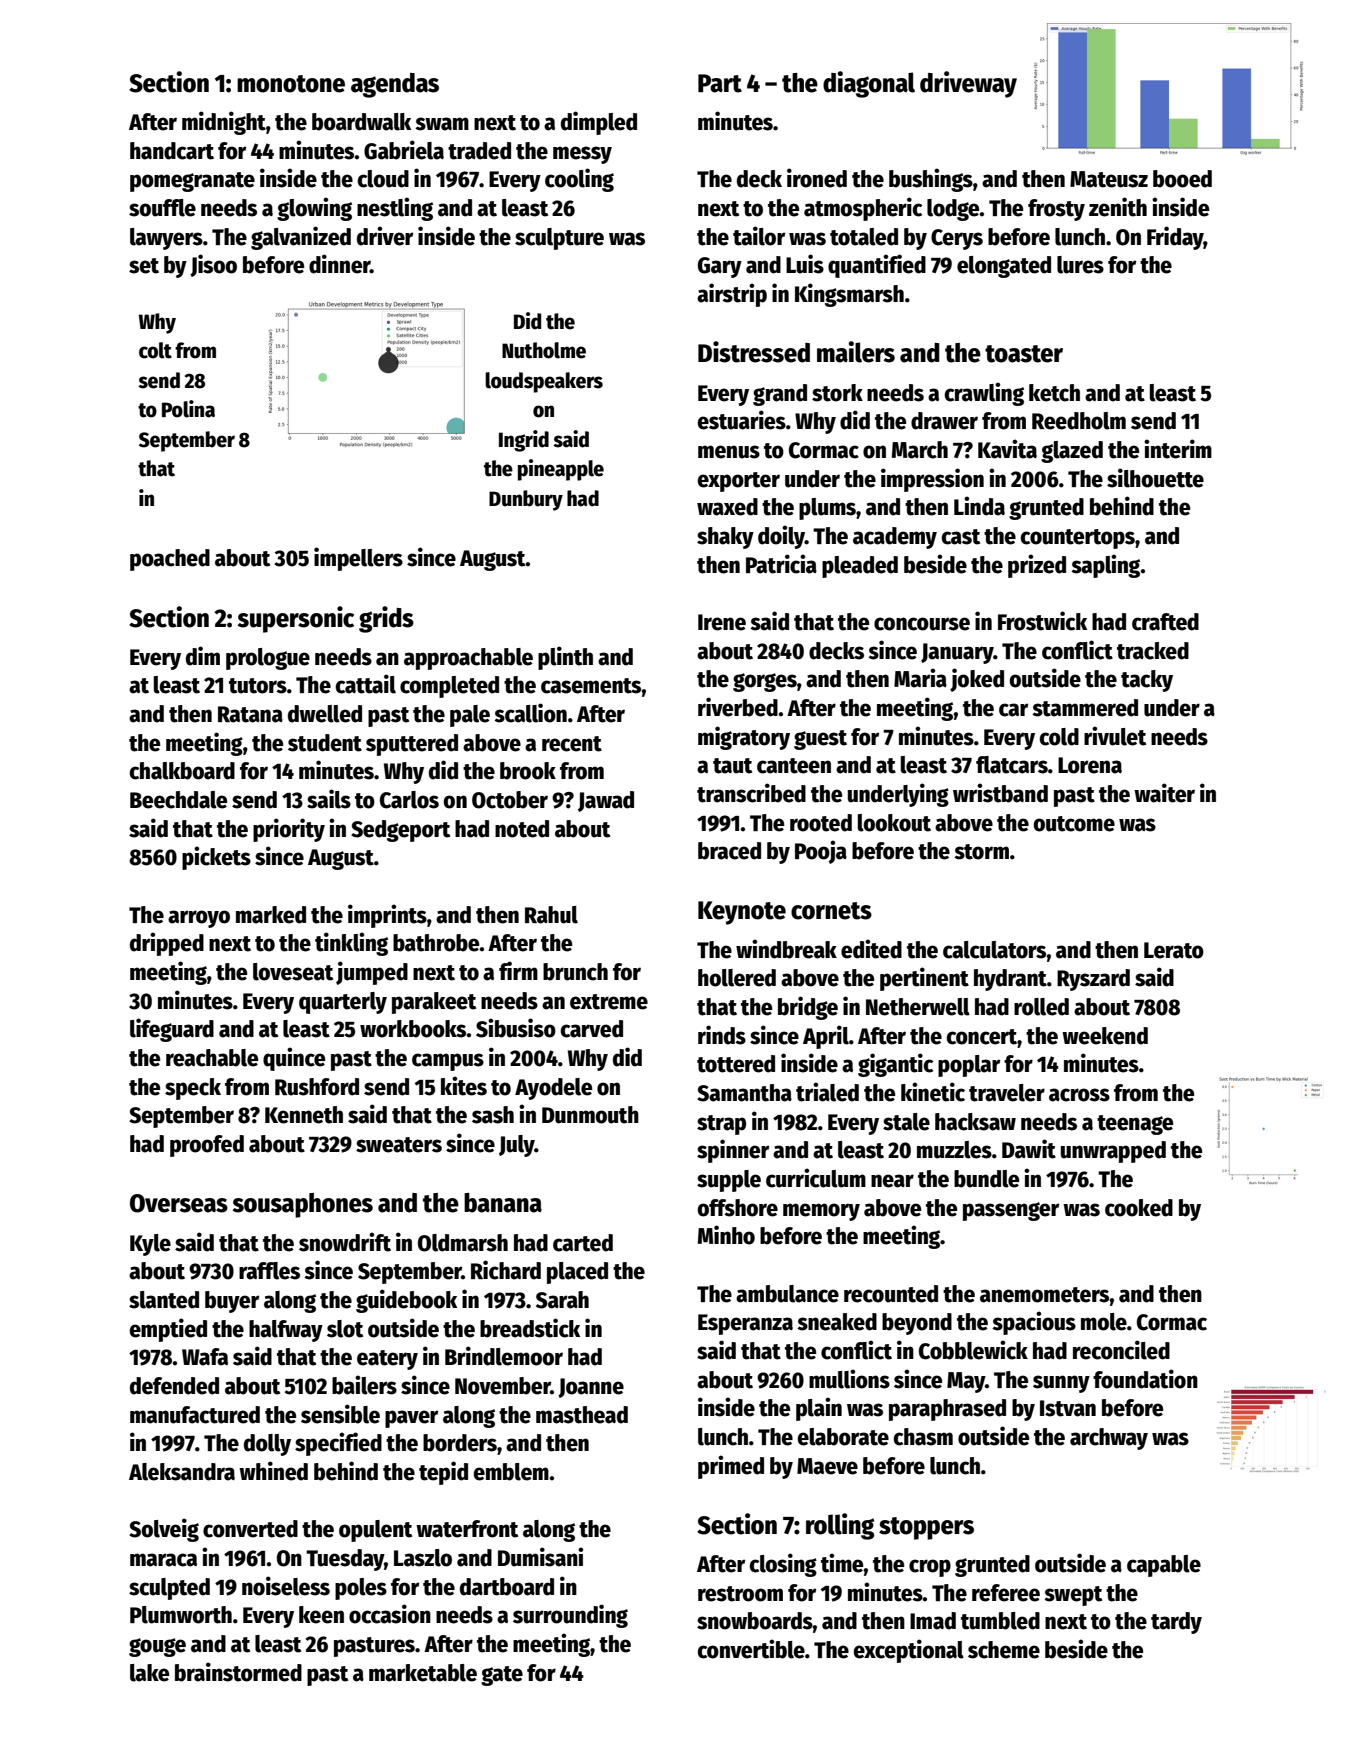 This screenshot has height=1744, width=1347. Describe the element at coordinates (737, 978) in the screenshot. I see `hollered` at that location.
